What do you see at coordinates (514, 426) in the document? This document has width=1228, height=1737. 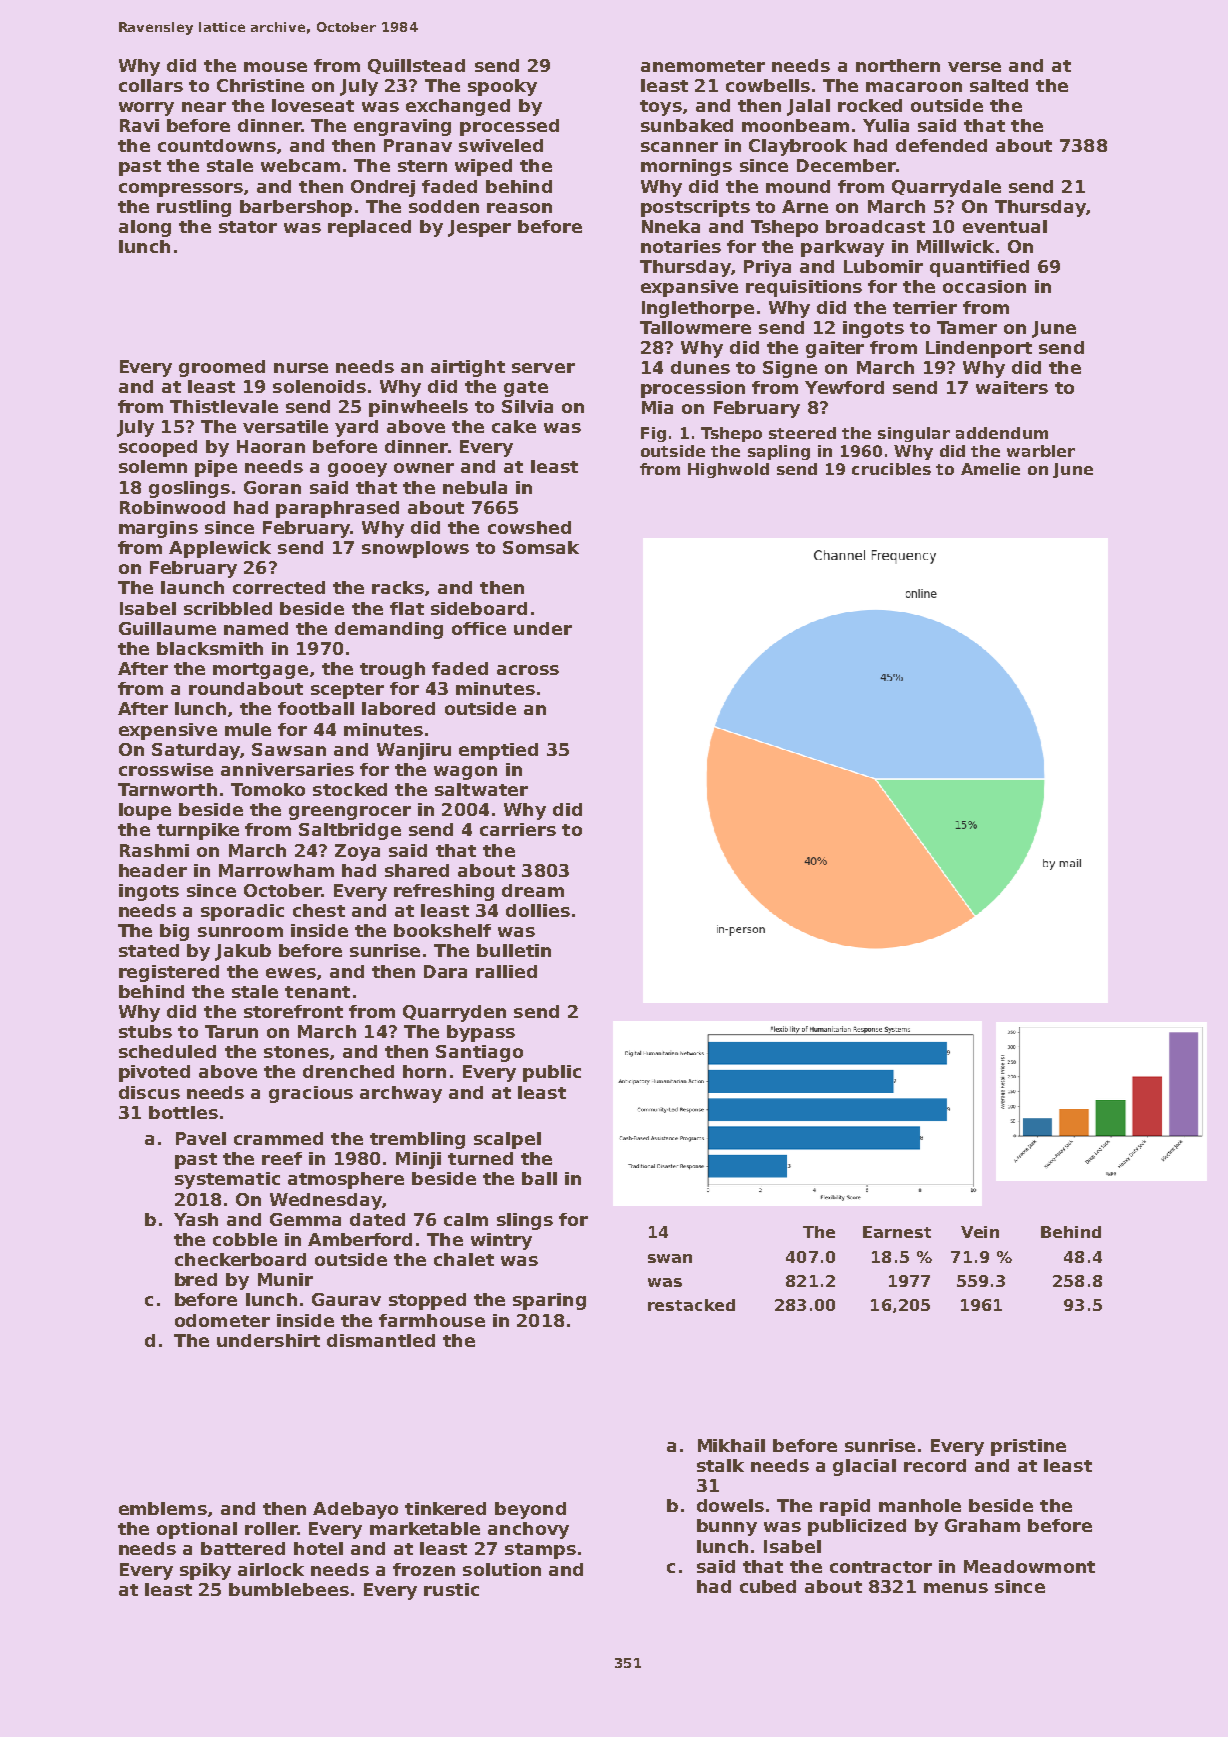 I see `cake` at bounding box center [514, 426].
